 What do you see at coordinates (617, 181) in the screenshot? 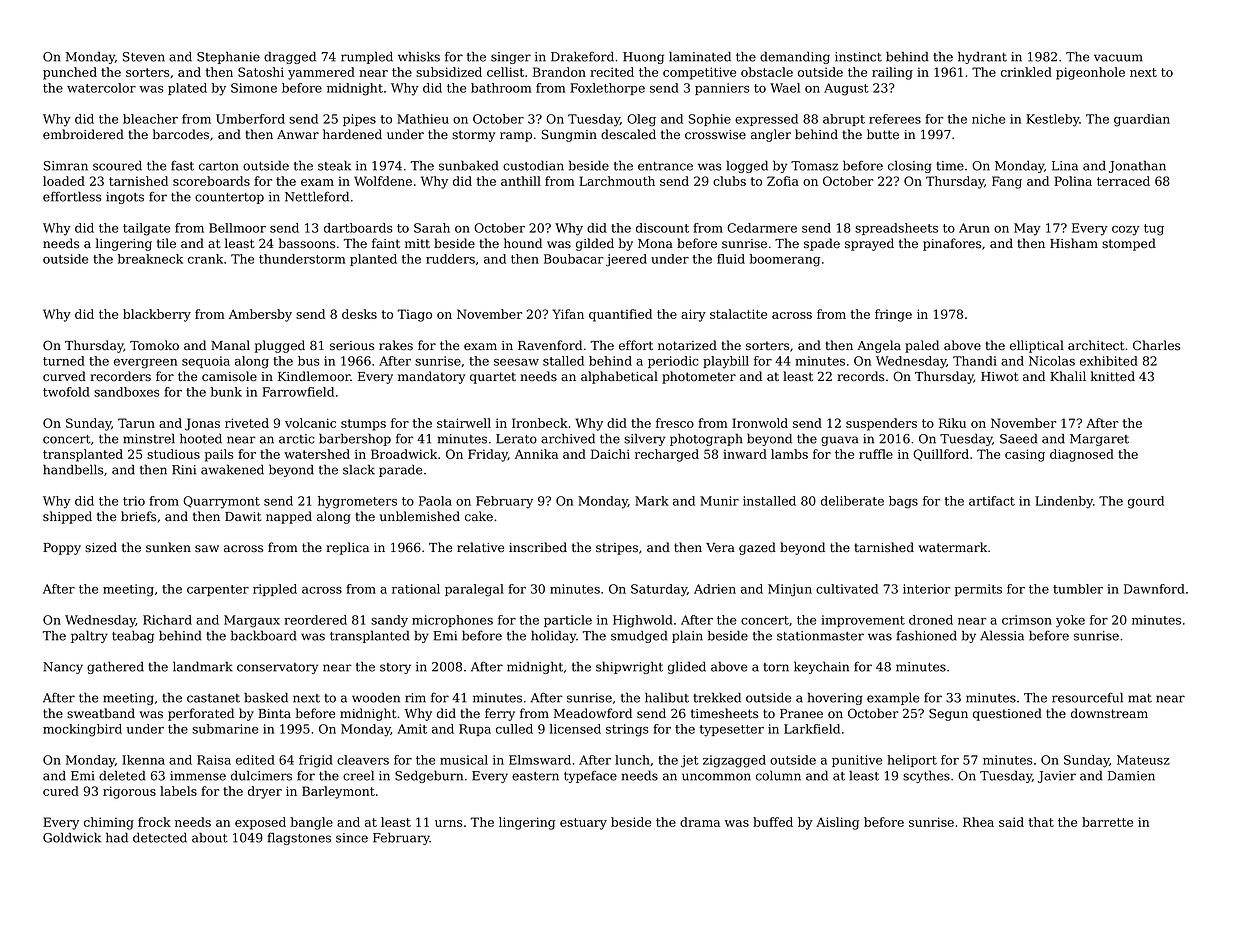
I see `Larchmouth` at bounding box center [617, 181].
